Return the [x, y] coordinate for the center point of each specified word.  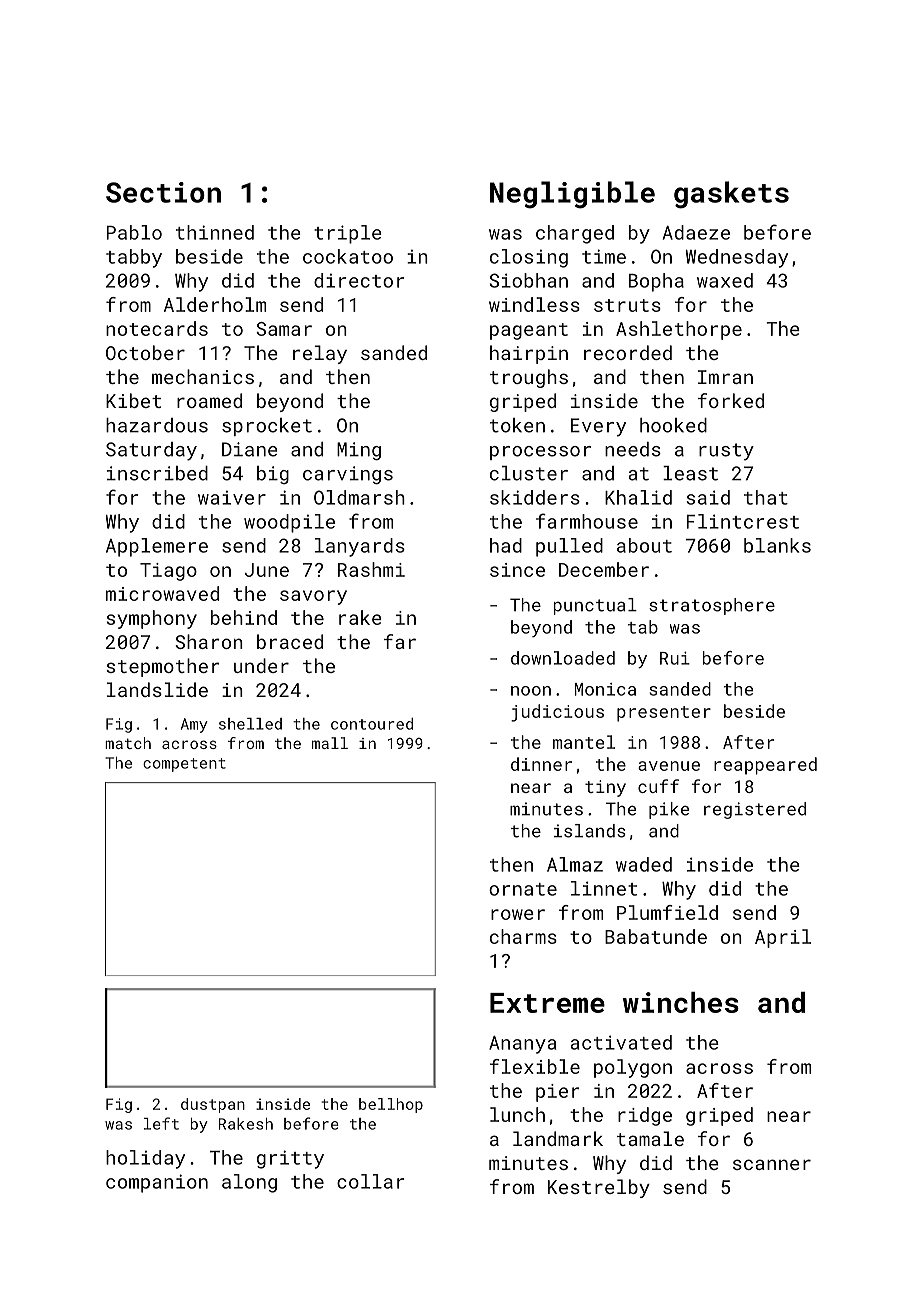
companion [157, 1183]
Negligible [572, 195]
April [783, 938]
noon [531, 691]
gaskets [731, 195]
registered [755, 810]
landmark [558, 1138]
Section [163, 192]
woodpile [289, 523]
